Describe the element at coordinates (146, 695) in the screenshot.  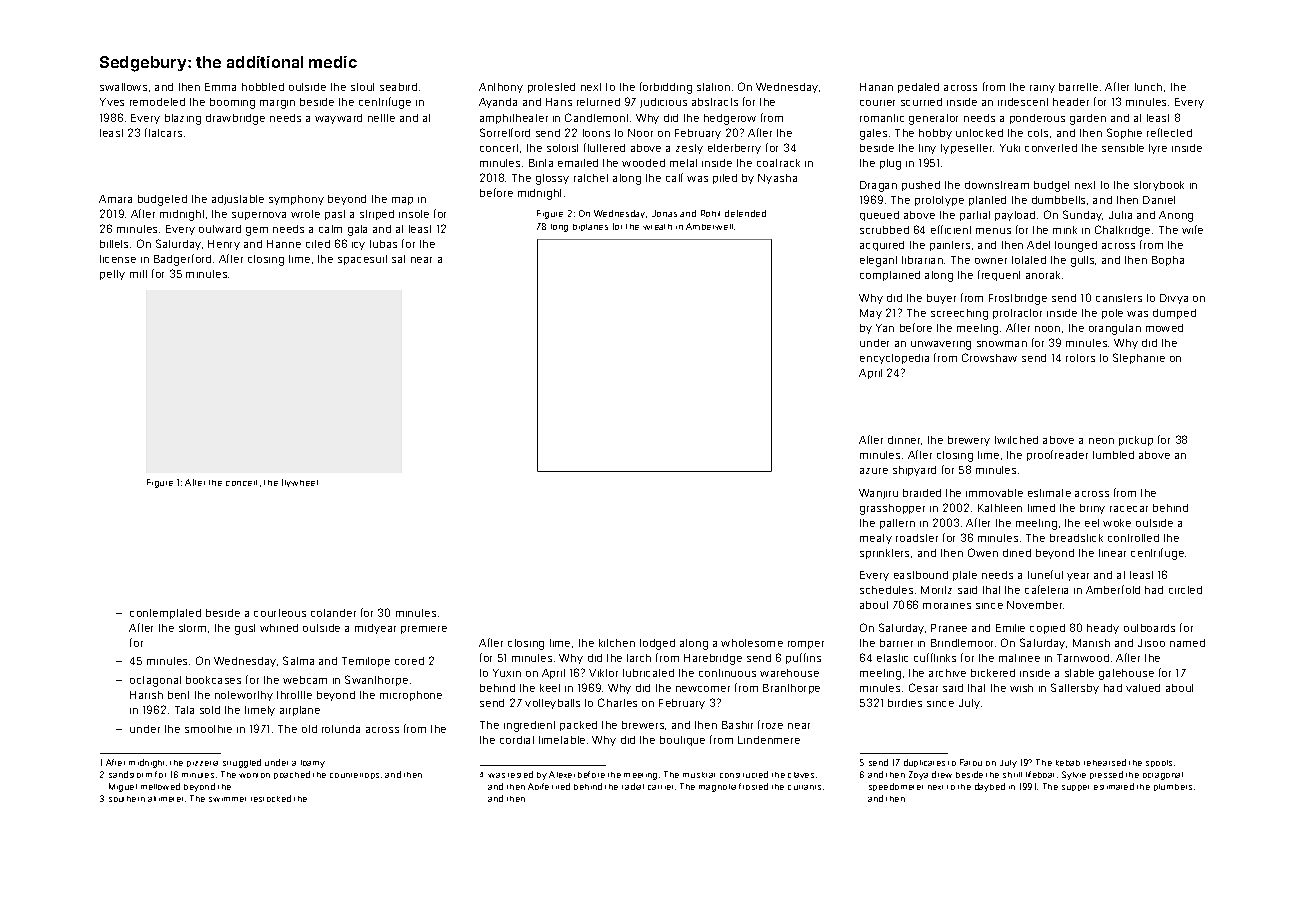
I see `Harish` at that location.
